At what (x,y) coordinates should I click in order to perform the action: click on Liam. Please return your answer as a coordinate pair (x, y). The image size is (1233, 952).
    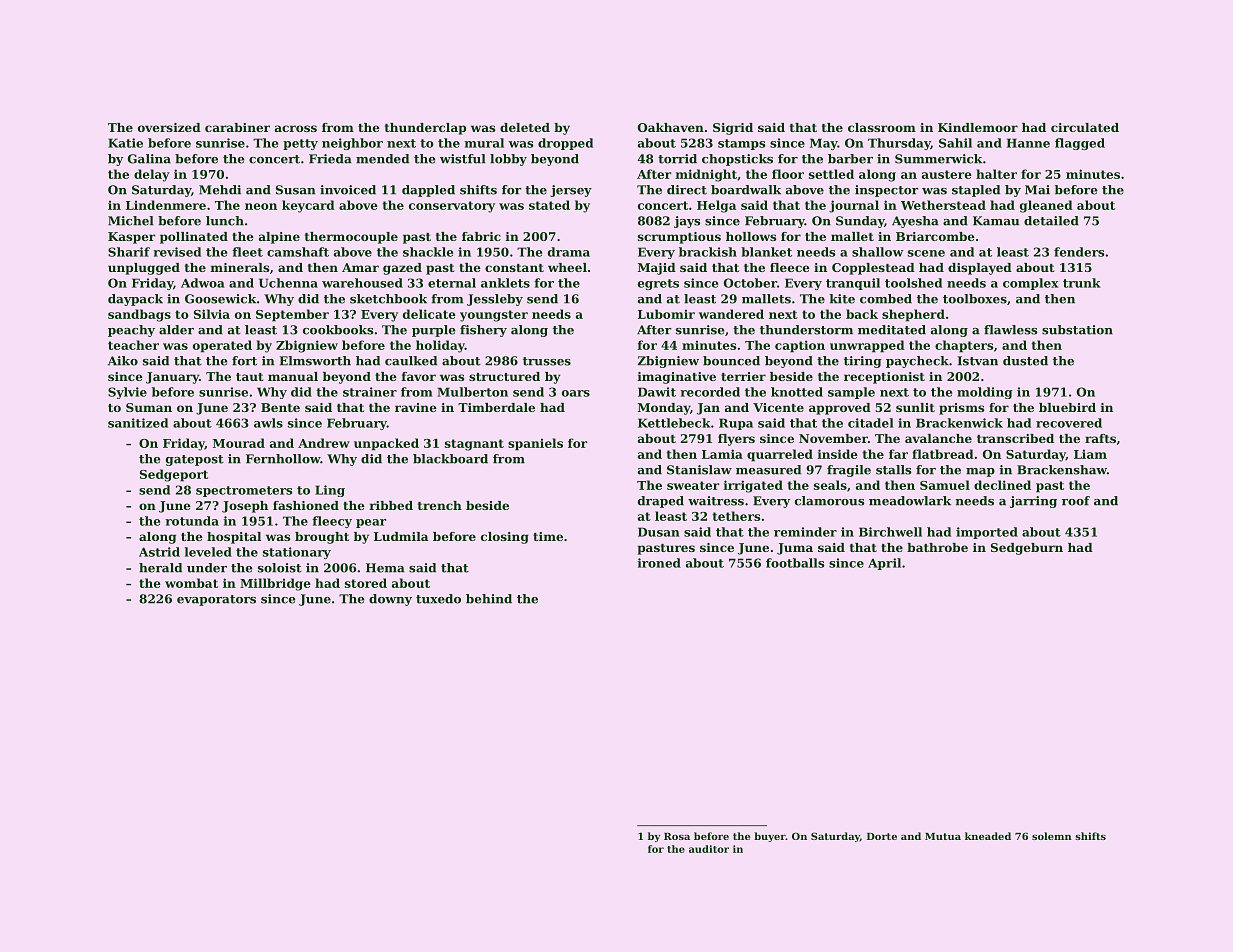
    Looking at the image, I should click on (1090, 454).
